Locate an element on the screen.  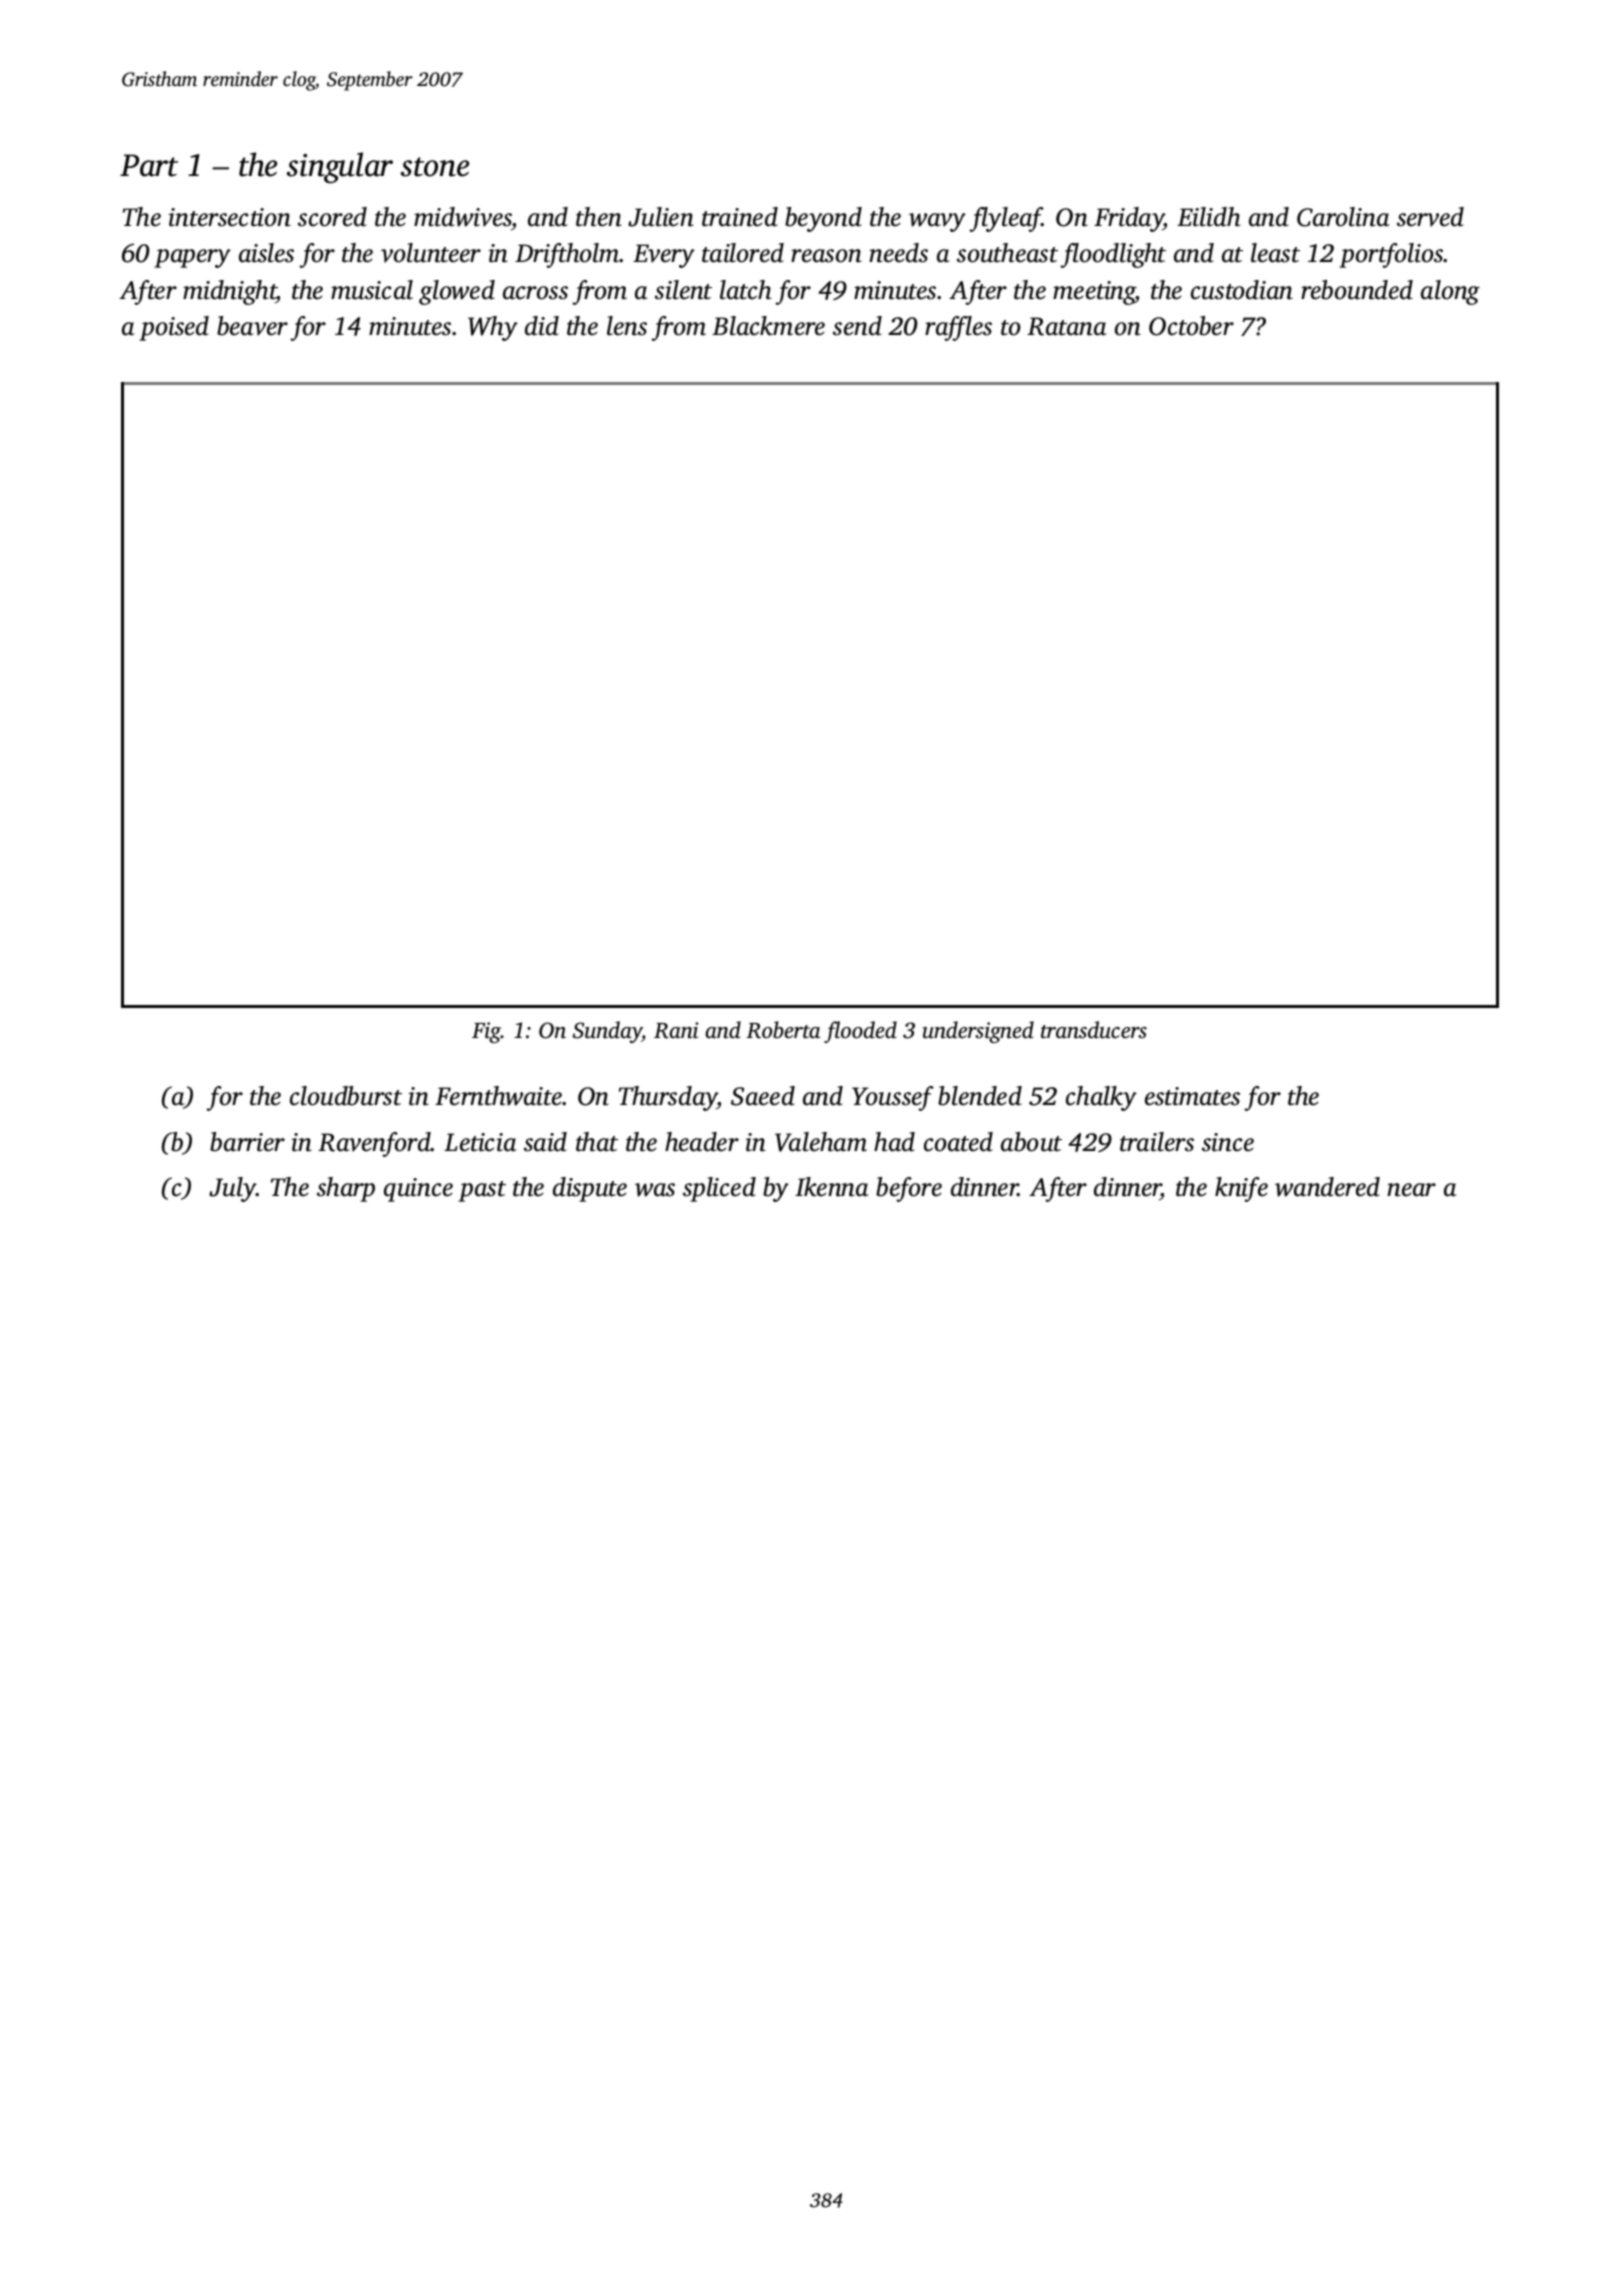
meeting is located at coordinates (1094, 293).
